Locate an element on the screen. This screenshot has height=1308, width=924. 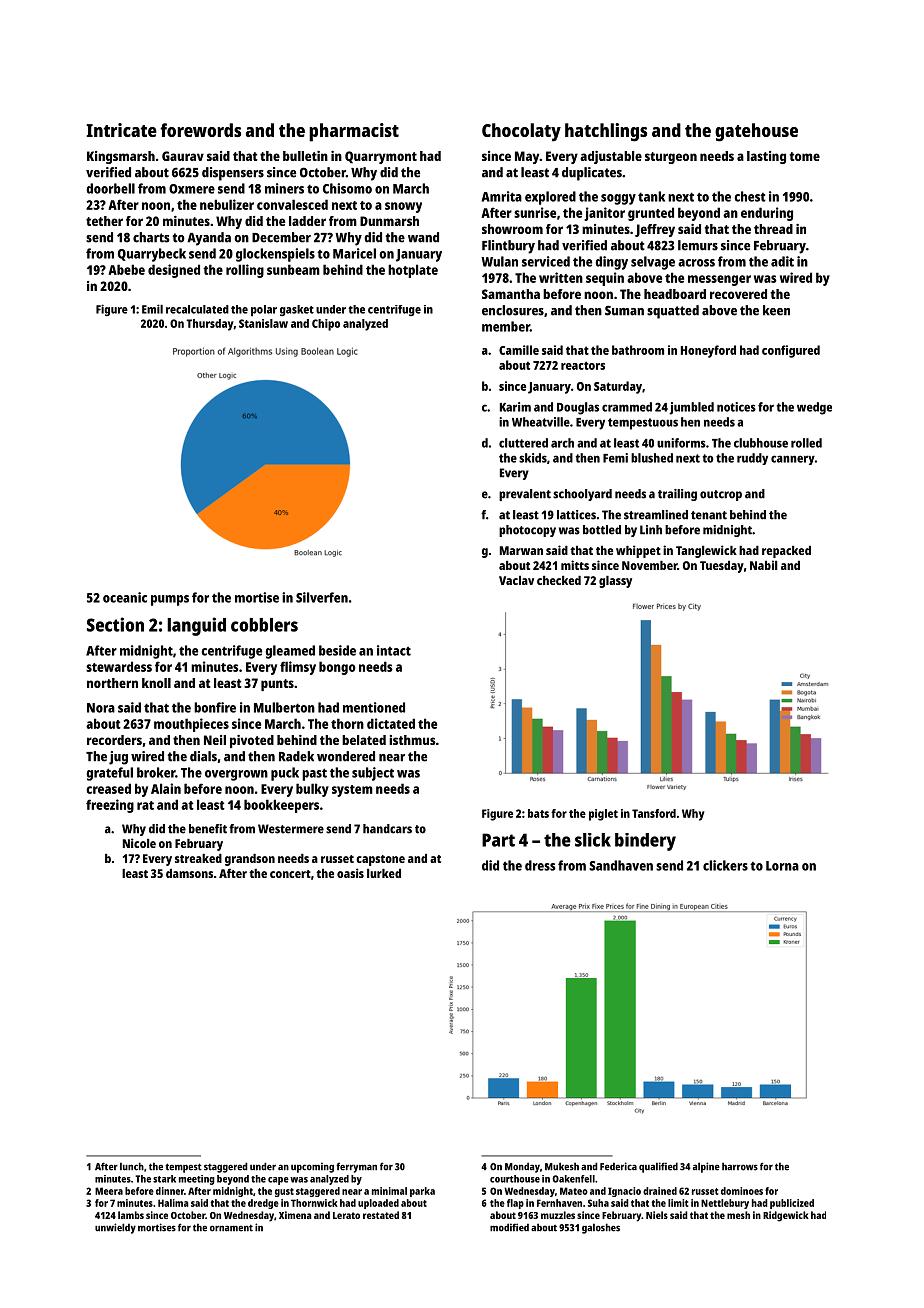
modified is located at coordinates (509, 1227).
